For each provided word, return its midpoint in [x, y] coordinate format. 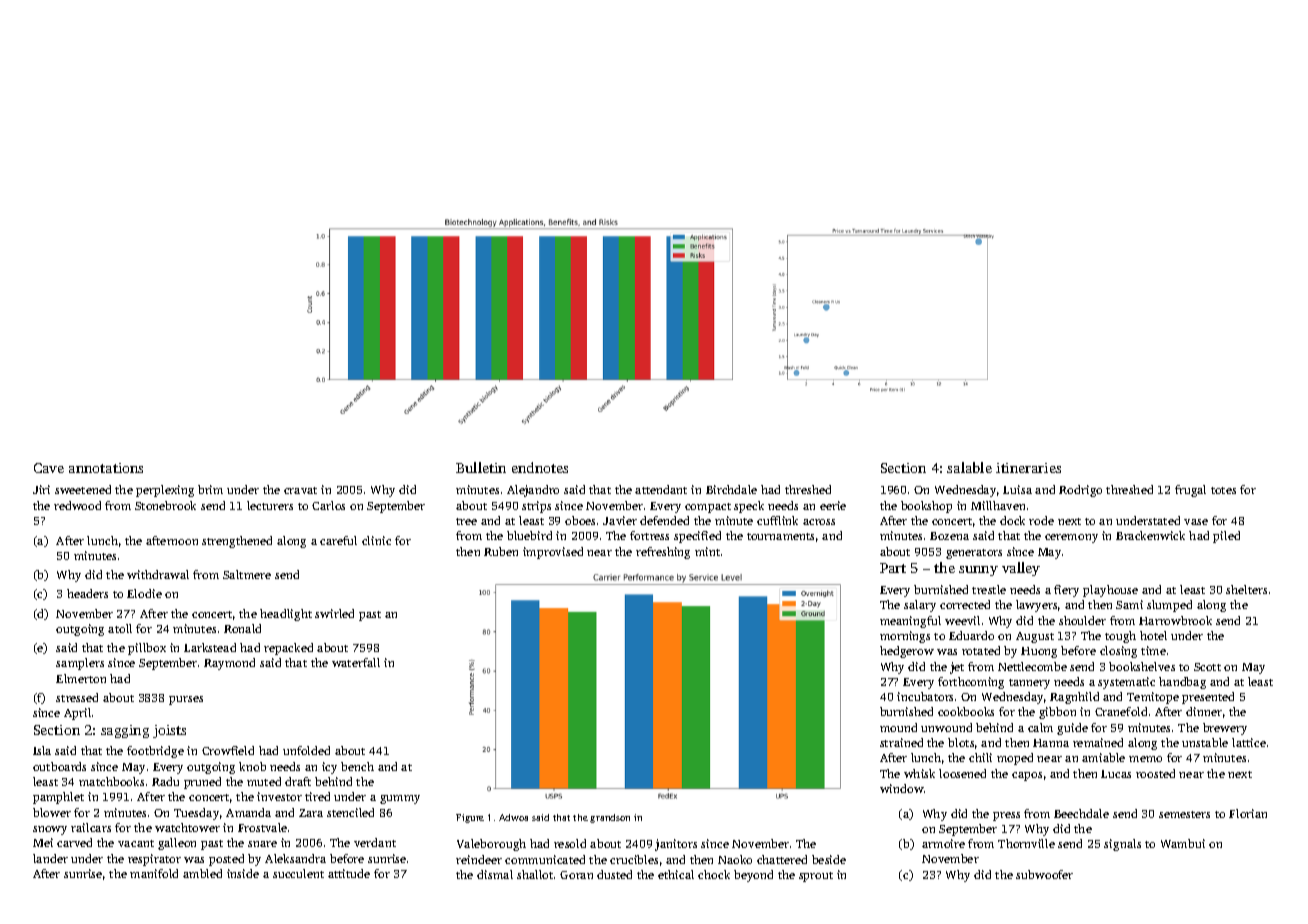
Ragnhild [1074, 698]
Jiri [41, 489]
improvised [553, 553]
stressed [77, 697]
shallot [535, 874]
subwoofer [1044, 874]
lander [50, 858]
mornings [905, 637]
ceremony [1071, 538]
